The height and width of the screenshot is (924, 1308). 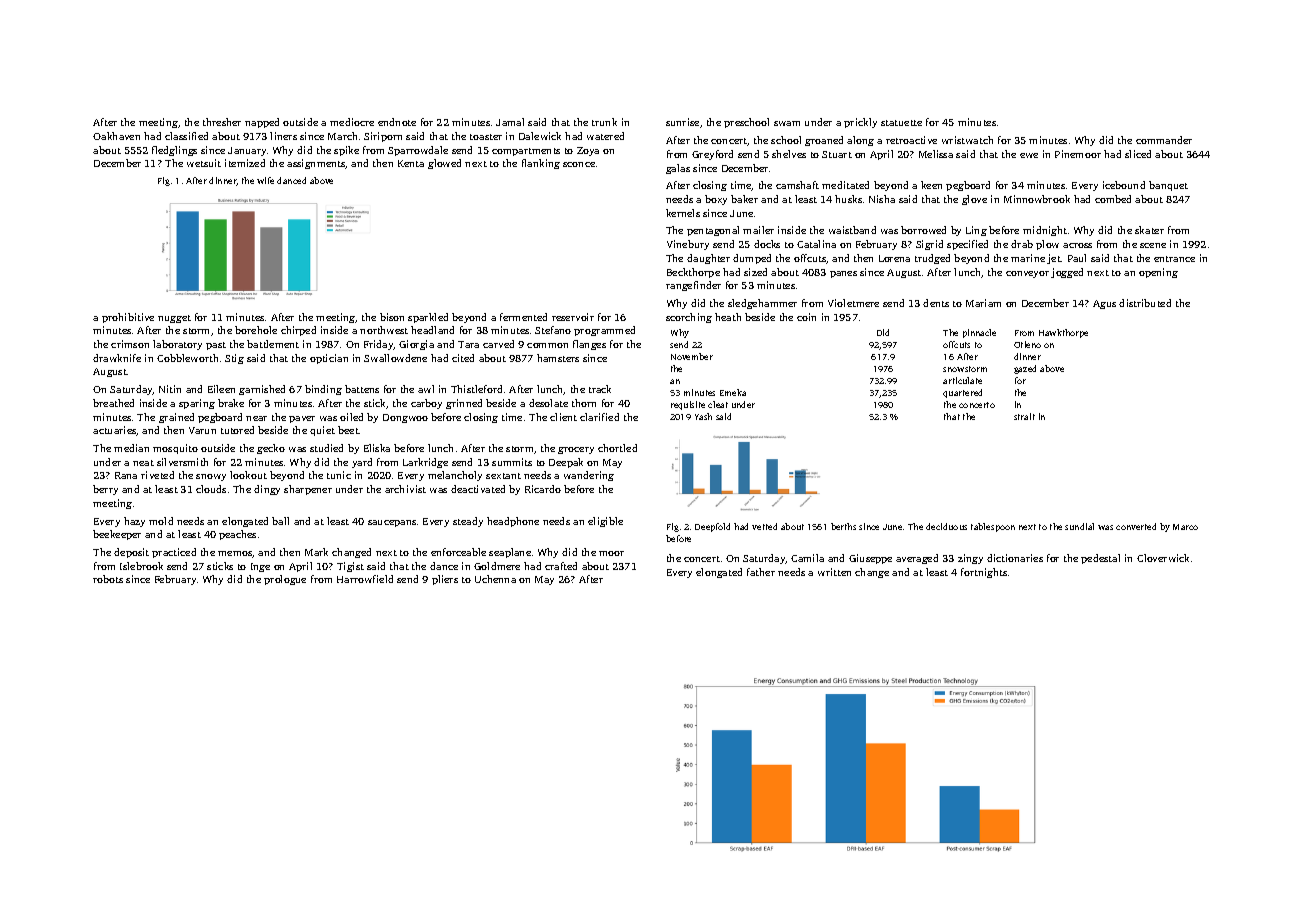 I want to click on pliers, so click(x=445, y=580).
